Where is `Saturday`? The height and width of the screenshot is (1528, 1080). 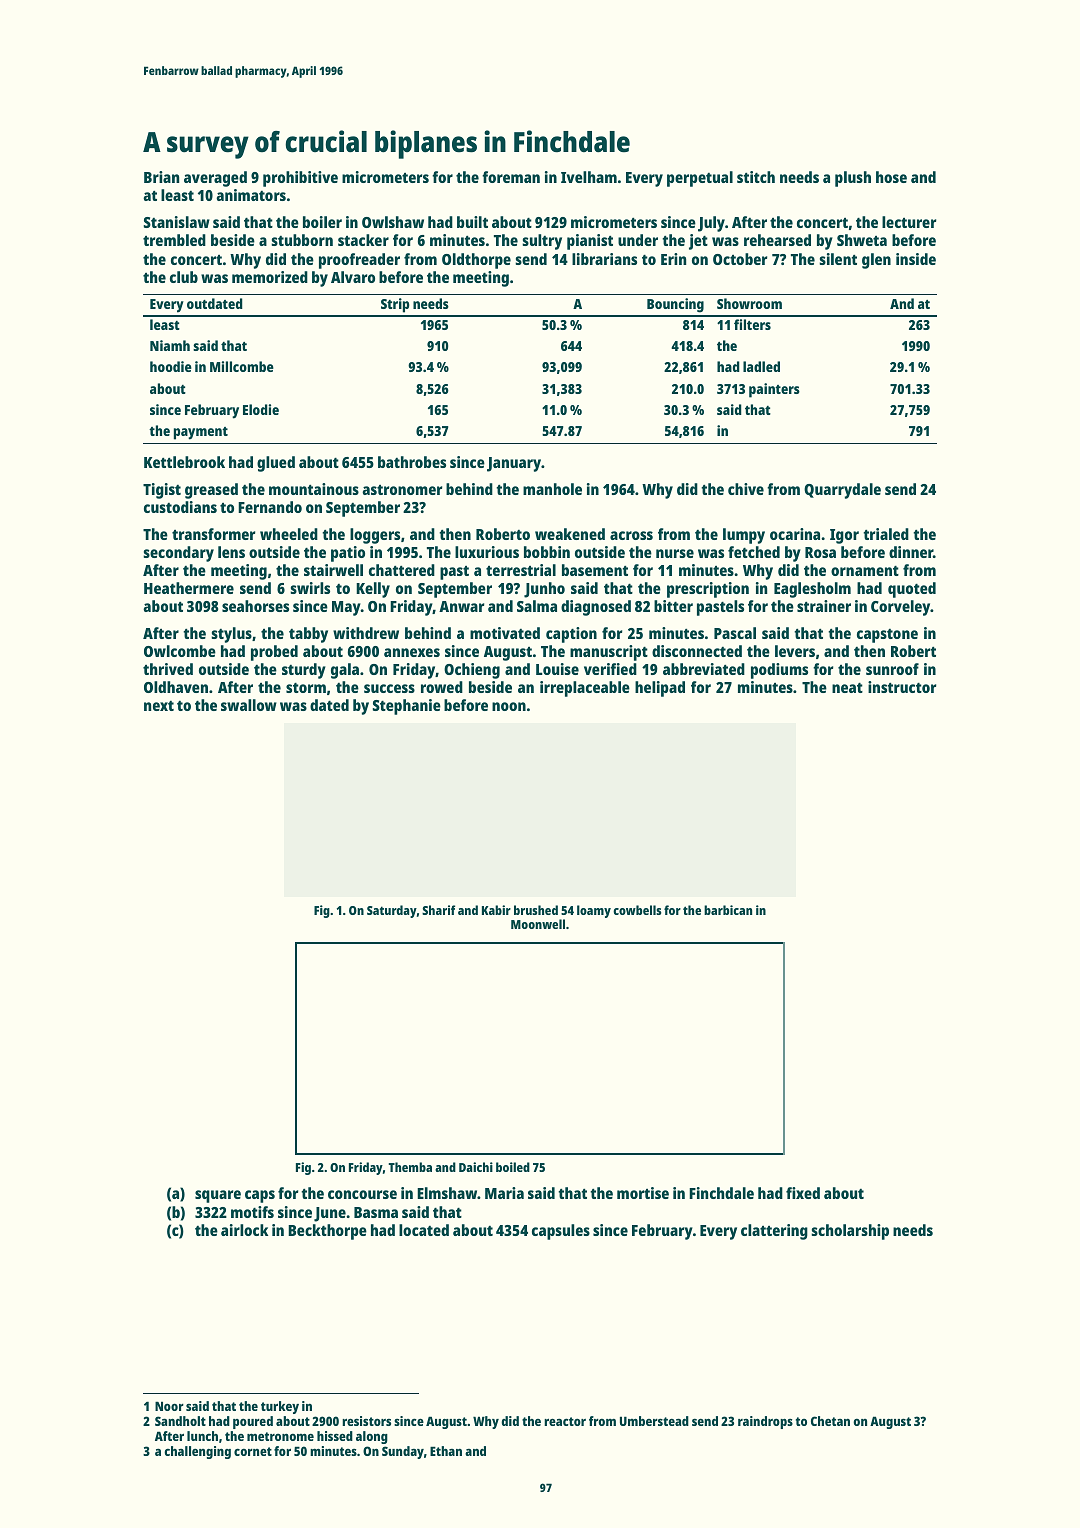
Saturday is located at coordinates (392, 911).
